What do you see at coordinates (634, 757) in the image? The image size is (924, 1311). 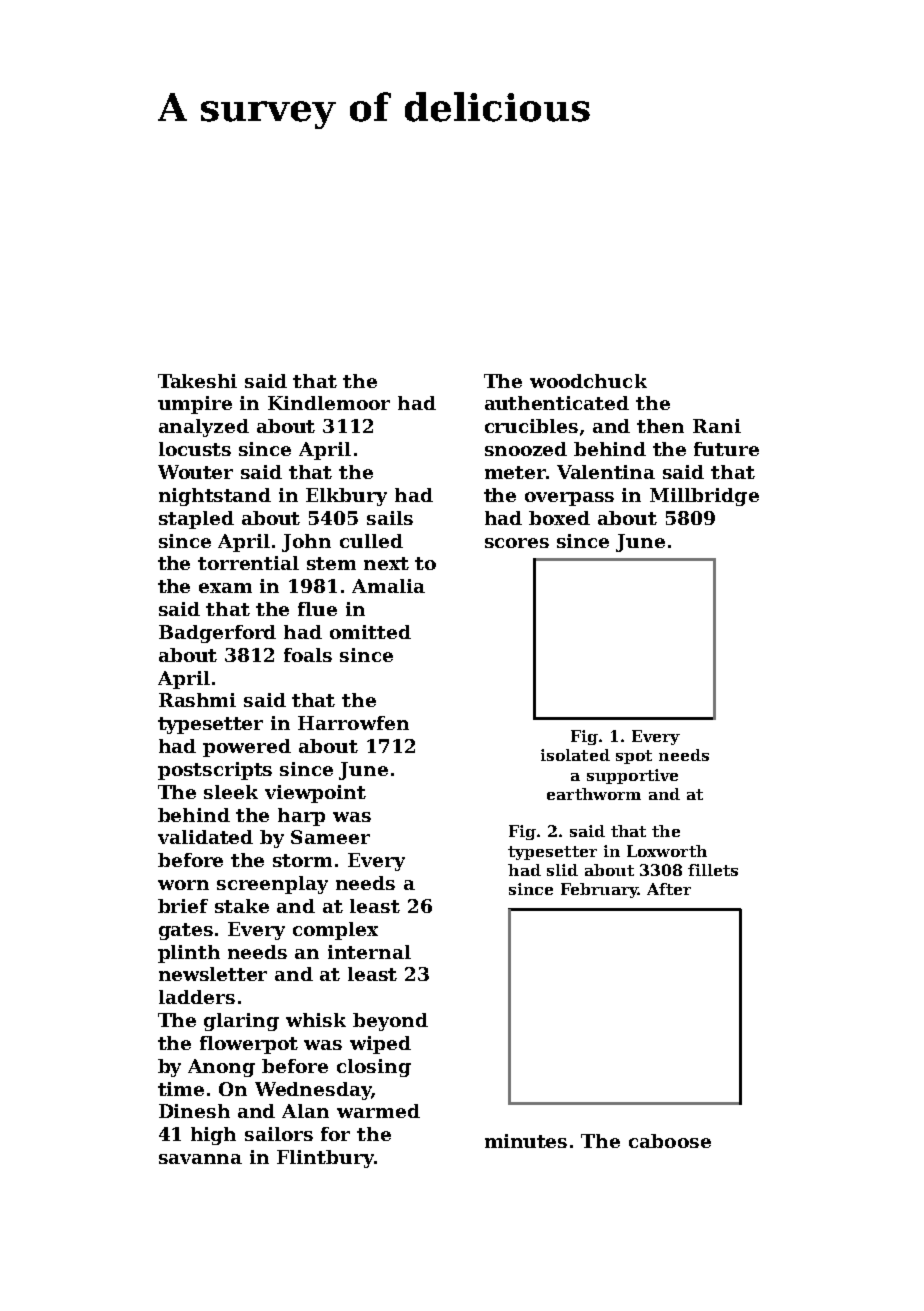 I see `spot` at bounding box center [634, 757].
